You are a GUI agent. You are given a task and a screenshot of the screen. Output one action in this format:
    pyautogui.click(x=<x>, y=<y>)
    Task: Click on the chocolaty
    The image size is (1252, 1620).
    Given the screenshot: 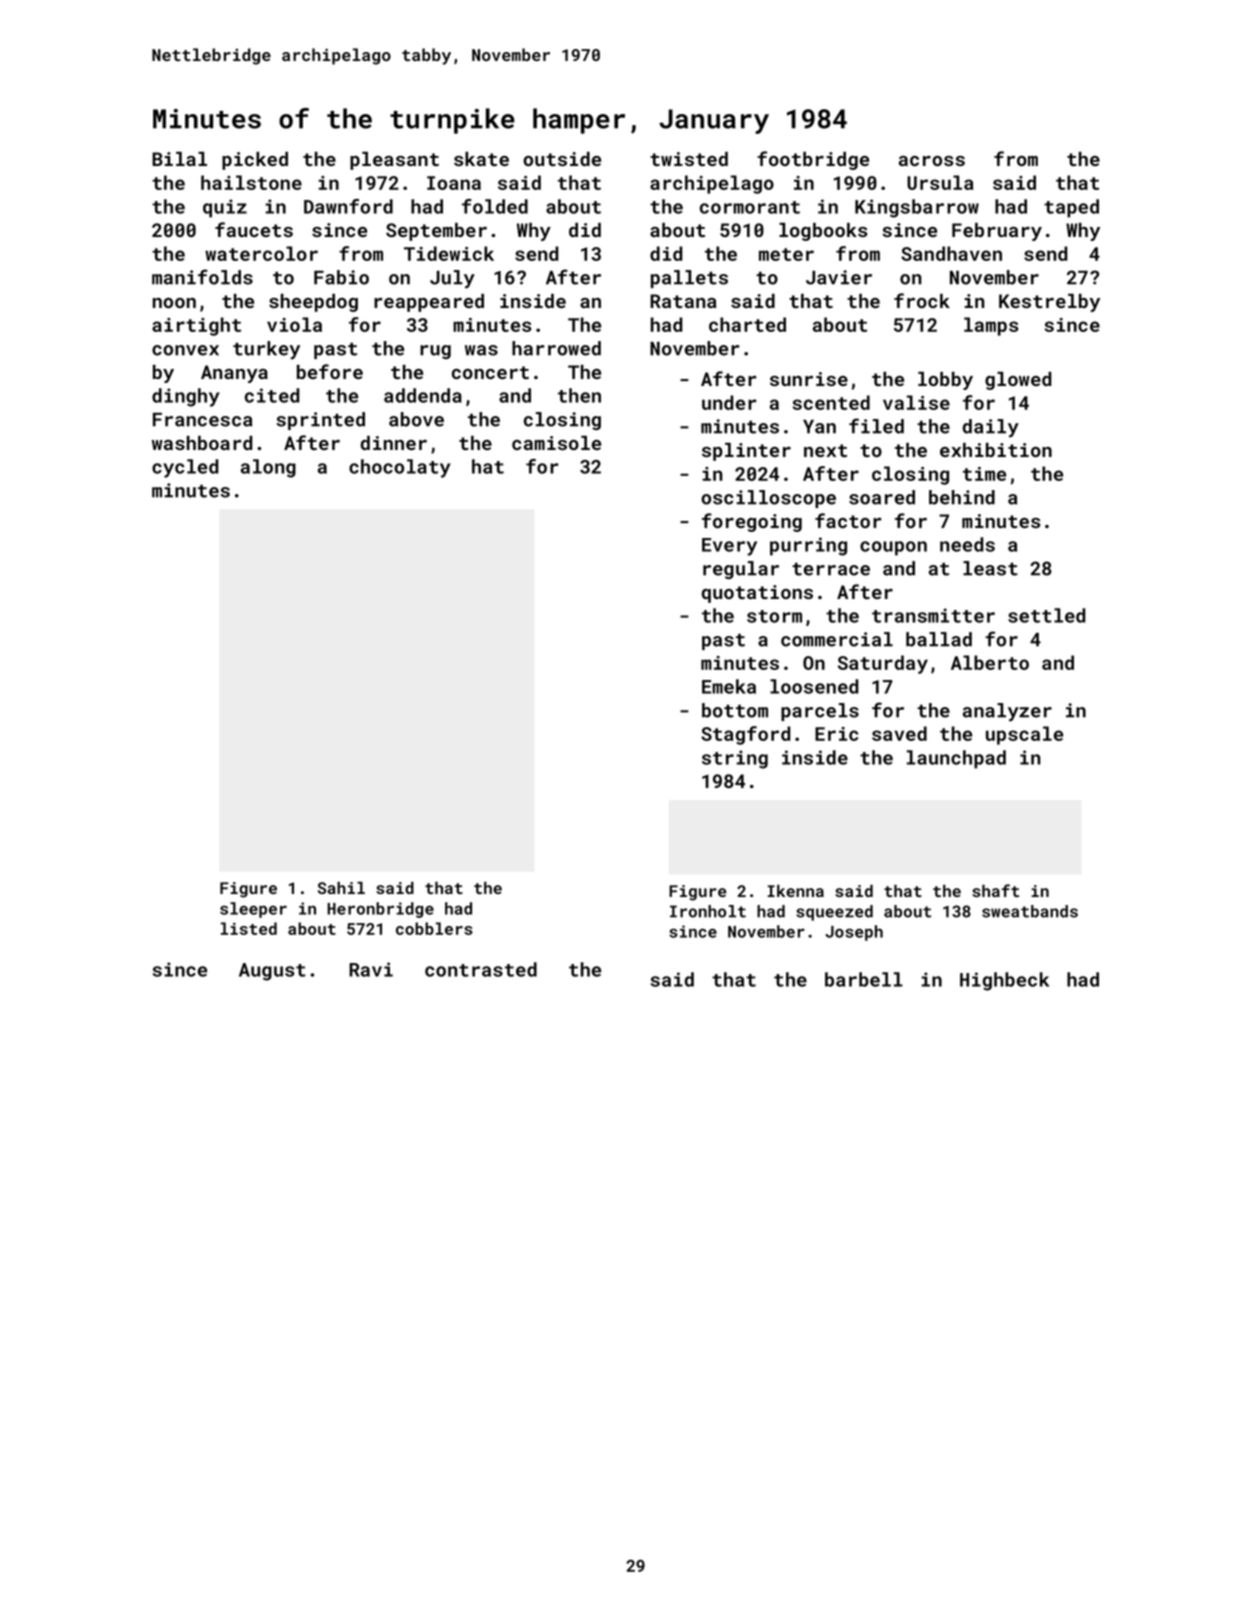 What is the action you would take?
    pyautogui.click(x=400, y=468)
